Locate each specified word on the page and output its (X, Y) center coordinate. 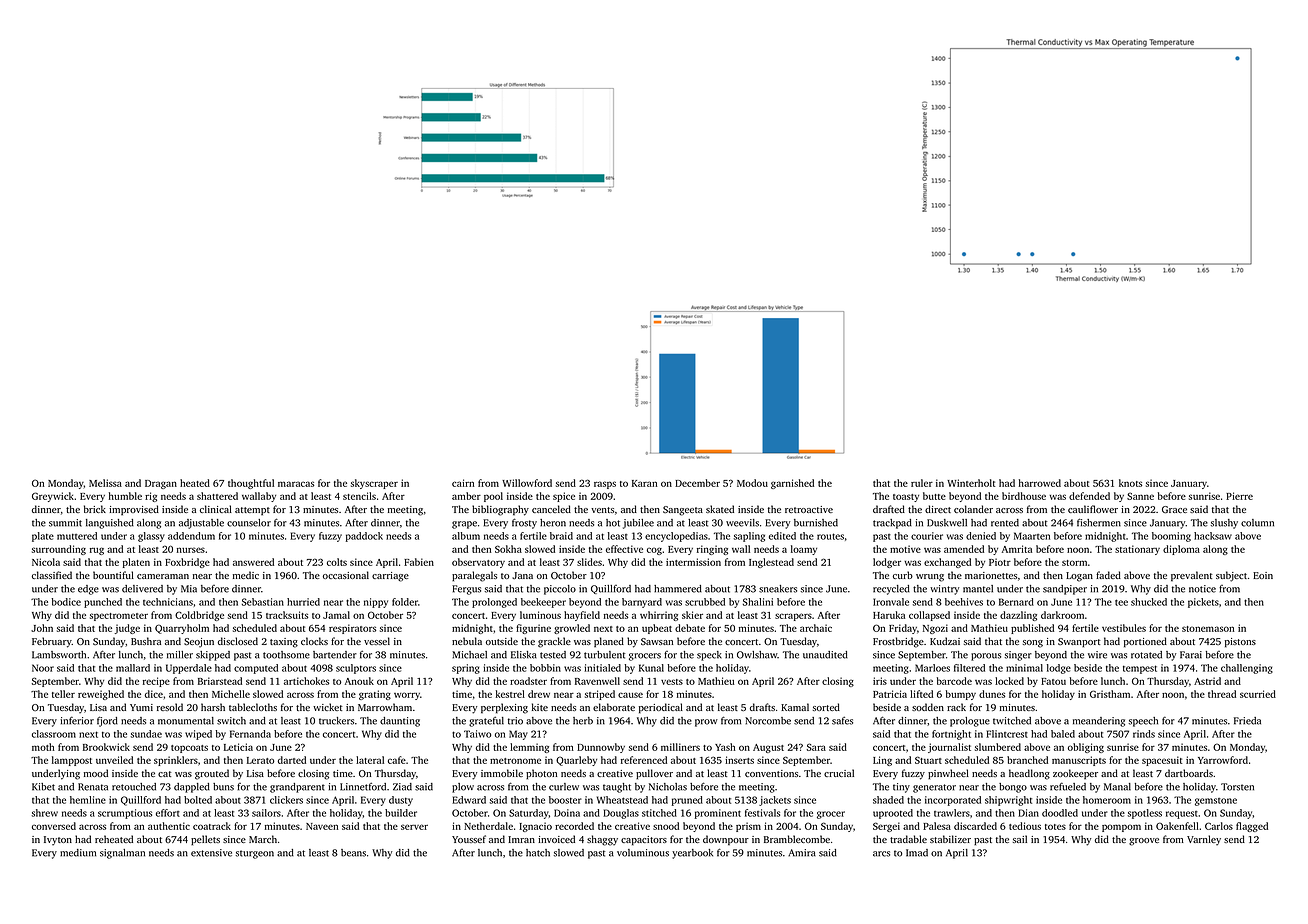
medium (78, 853)
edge (88, 590)
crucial (839, 773)
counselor (249, 523)
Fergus (466, 590)
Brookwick (106, 747)
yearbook (692, 854)
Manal (1117, 787)
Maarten (1032, 536)
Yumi (141, 707)
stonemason (1208, 629)
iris (880, 681)
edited (782, 536)
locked (1009, 681)
